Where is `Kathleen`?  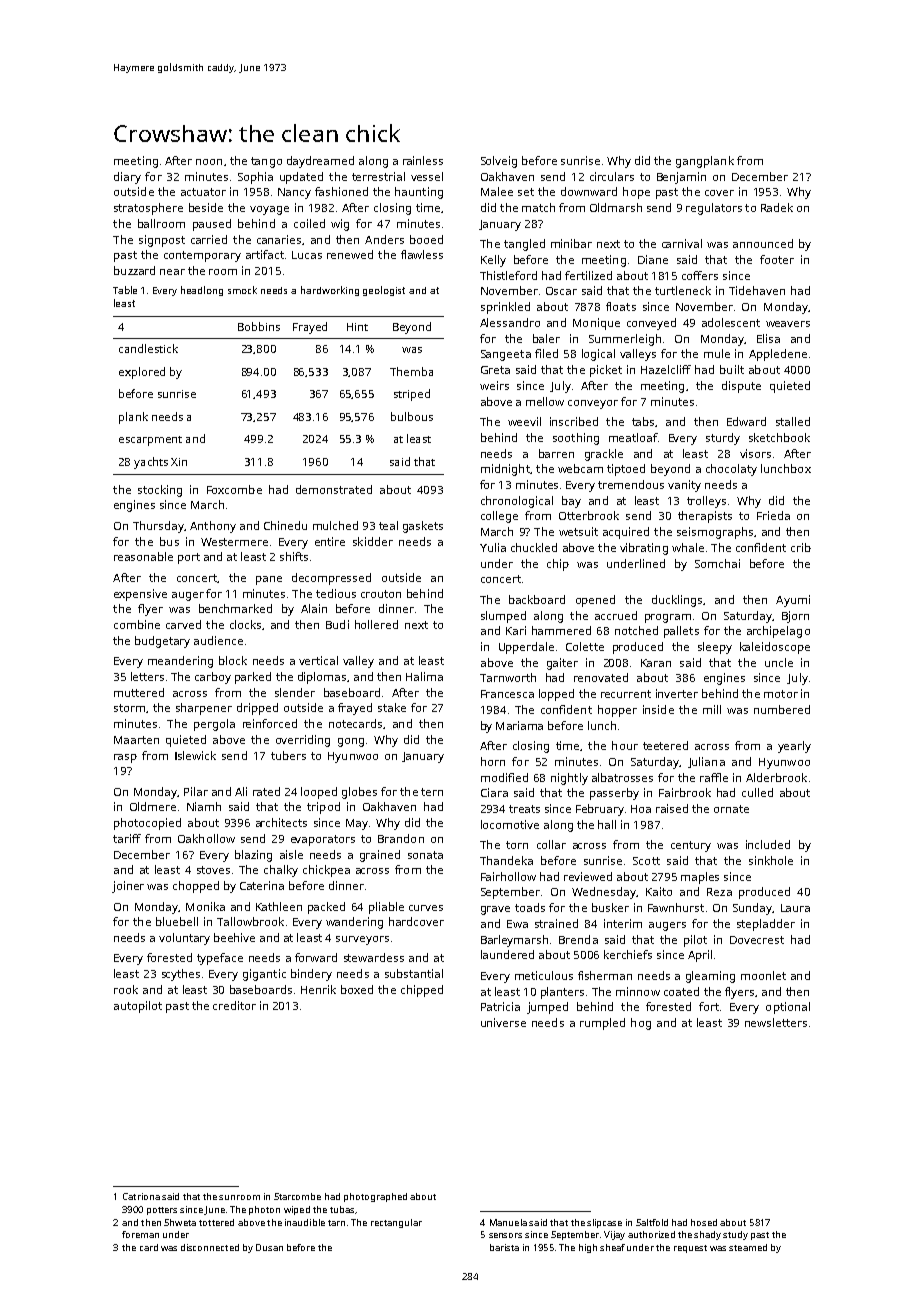
Kathleen is located at coordinates (279, 906).
